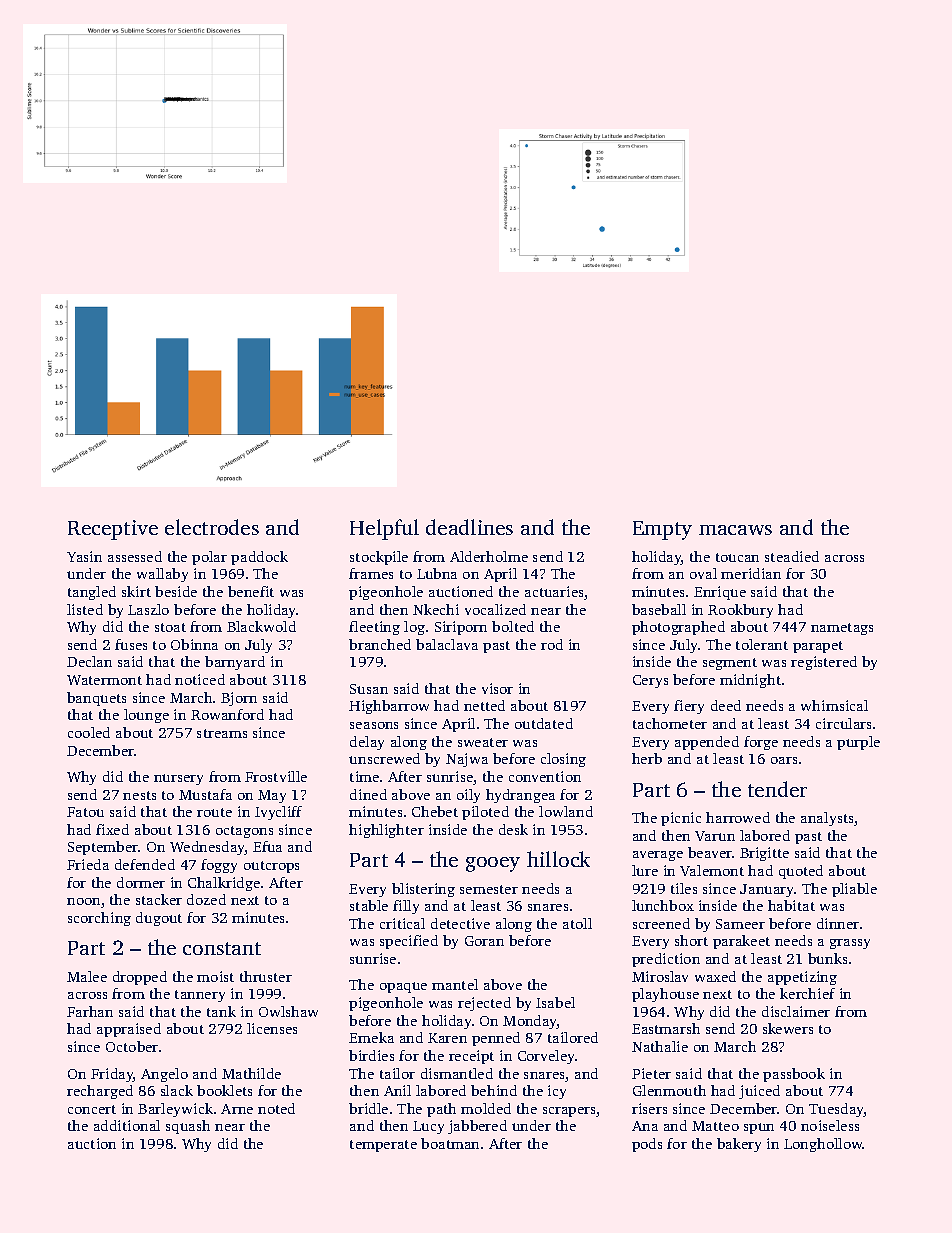 The height and width of the document is (1233, 952). Describe the element at coordinates (469, 527) in the document. I see `deadlines` at that location.
